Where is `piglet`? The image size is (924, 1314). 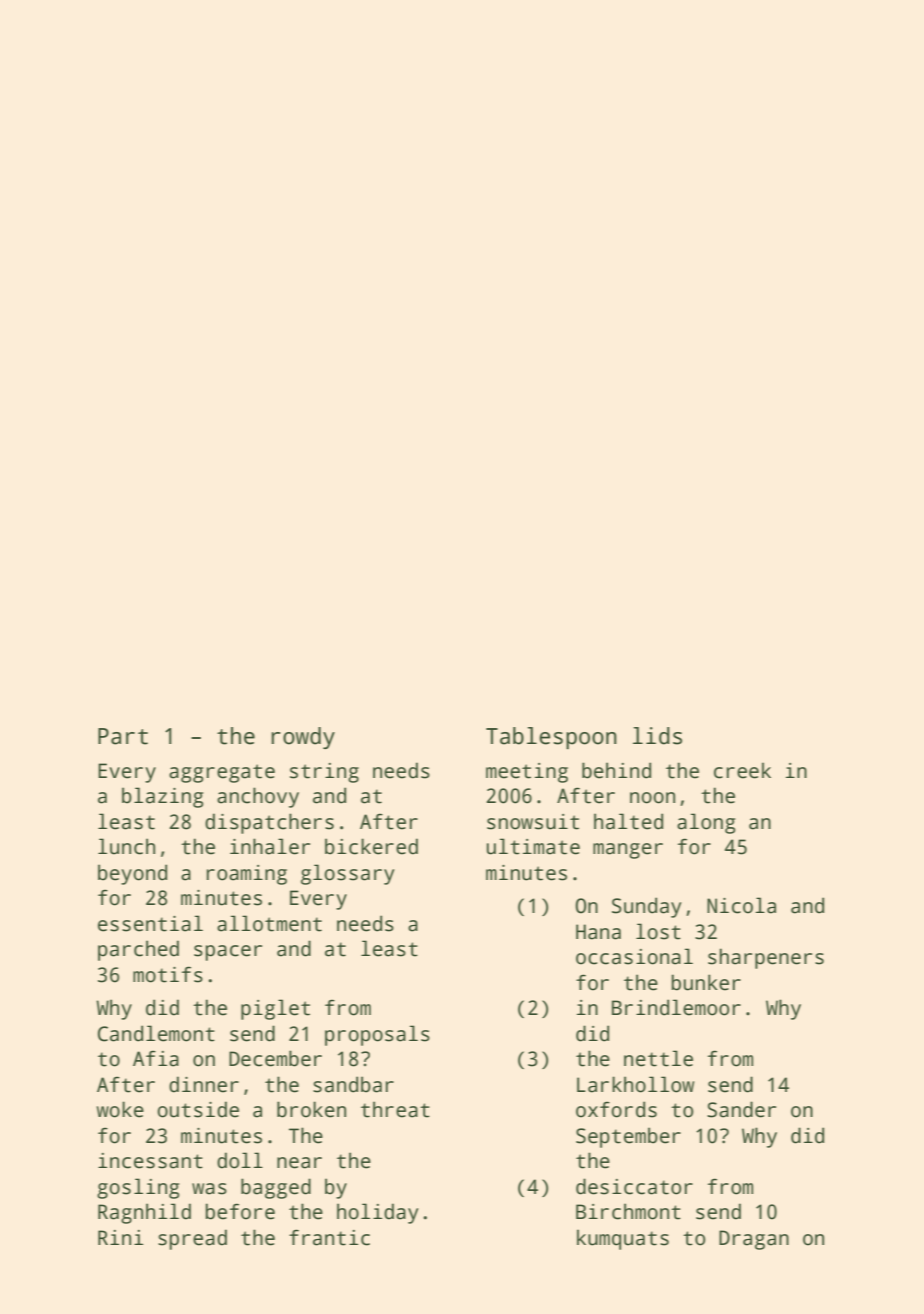 piglet is located at coordinates (275, 1009).
